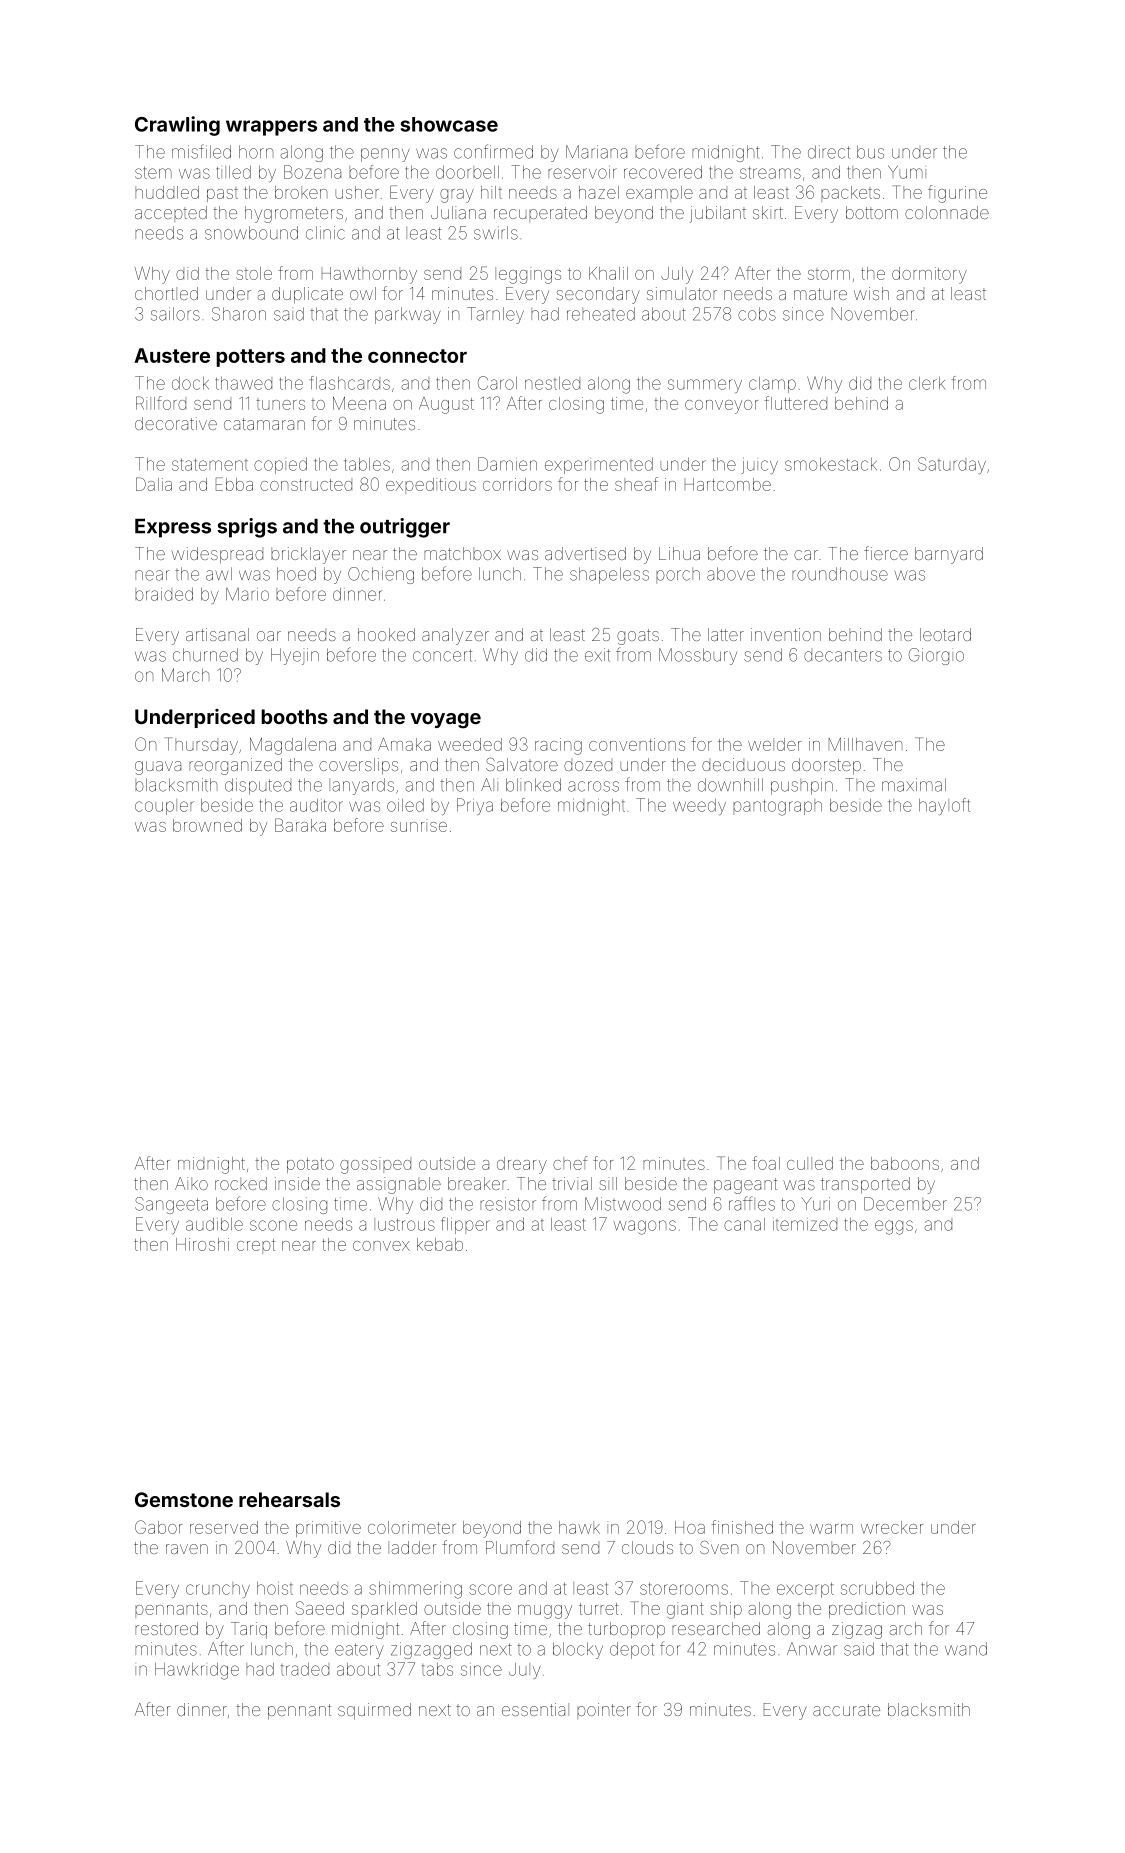 Image resolution: width=1125 pixels, height=1853 pixels. I want to click on sparkled, so click(384, 1610).
